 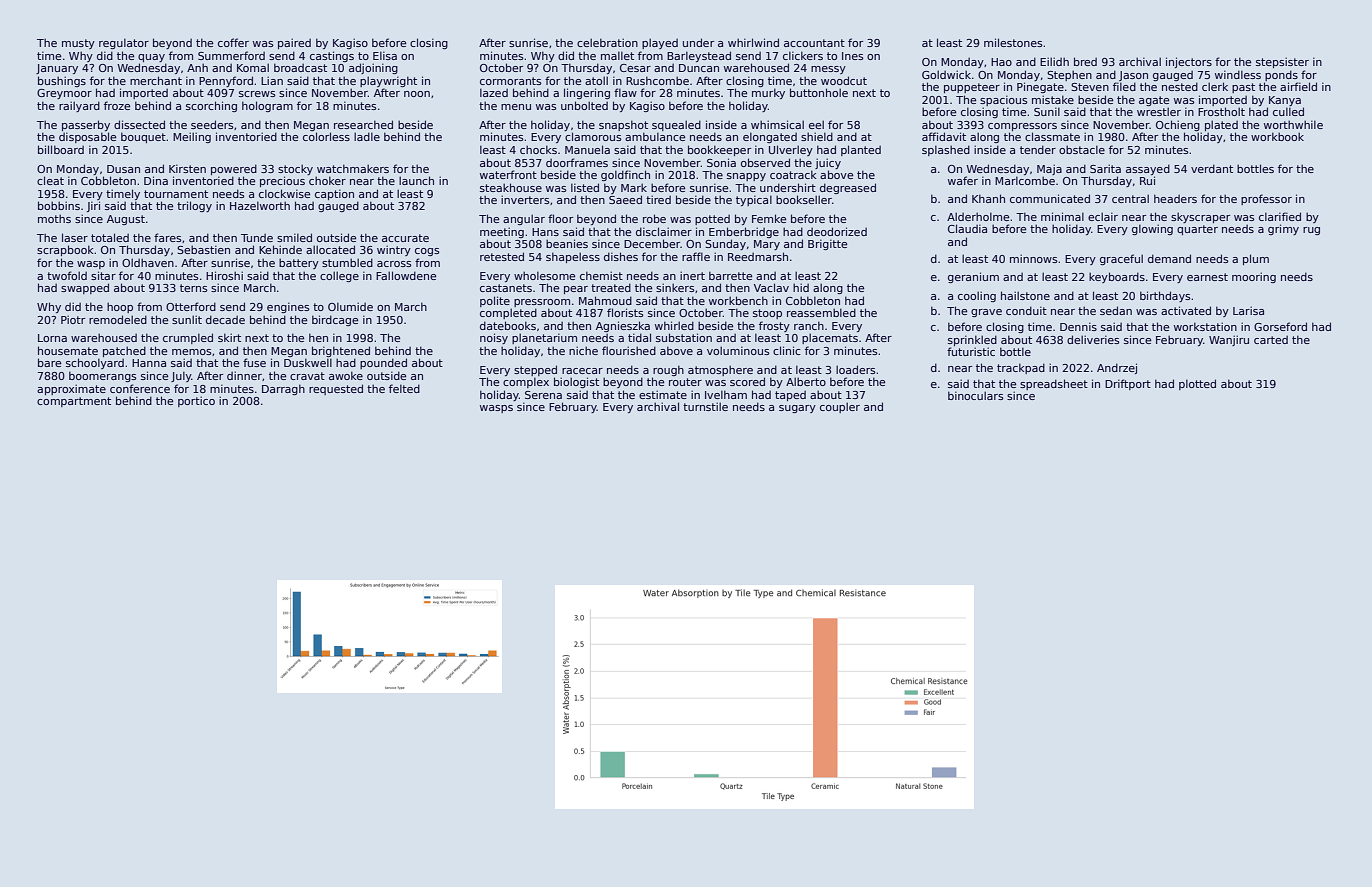 I want to click on accountant, so click(x=814, y=43).
